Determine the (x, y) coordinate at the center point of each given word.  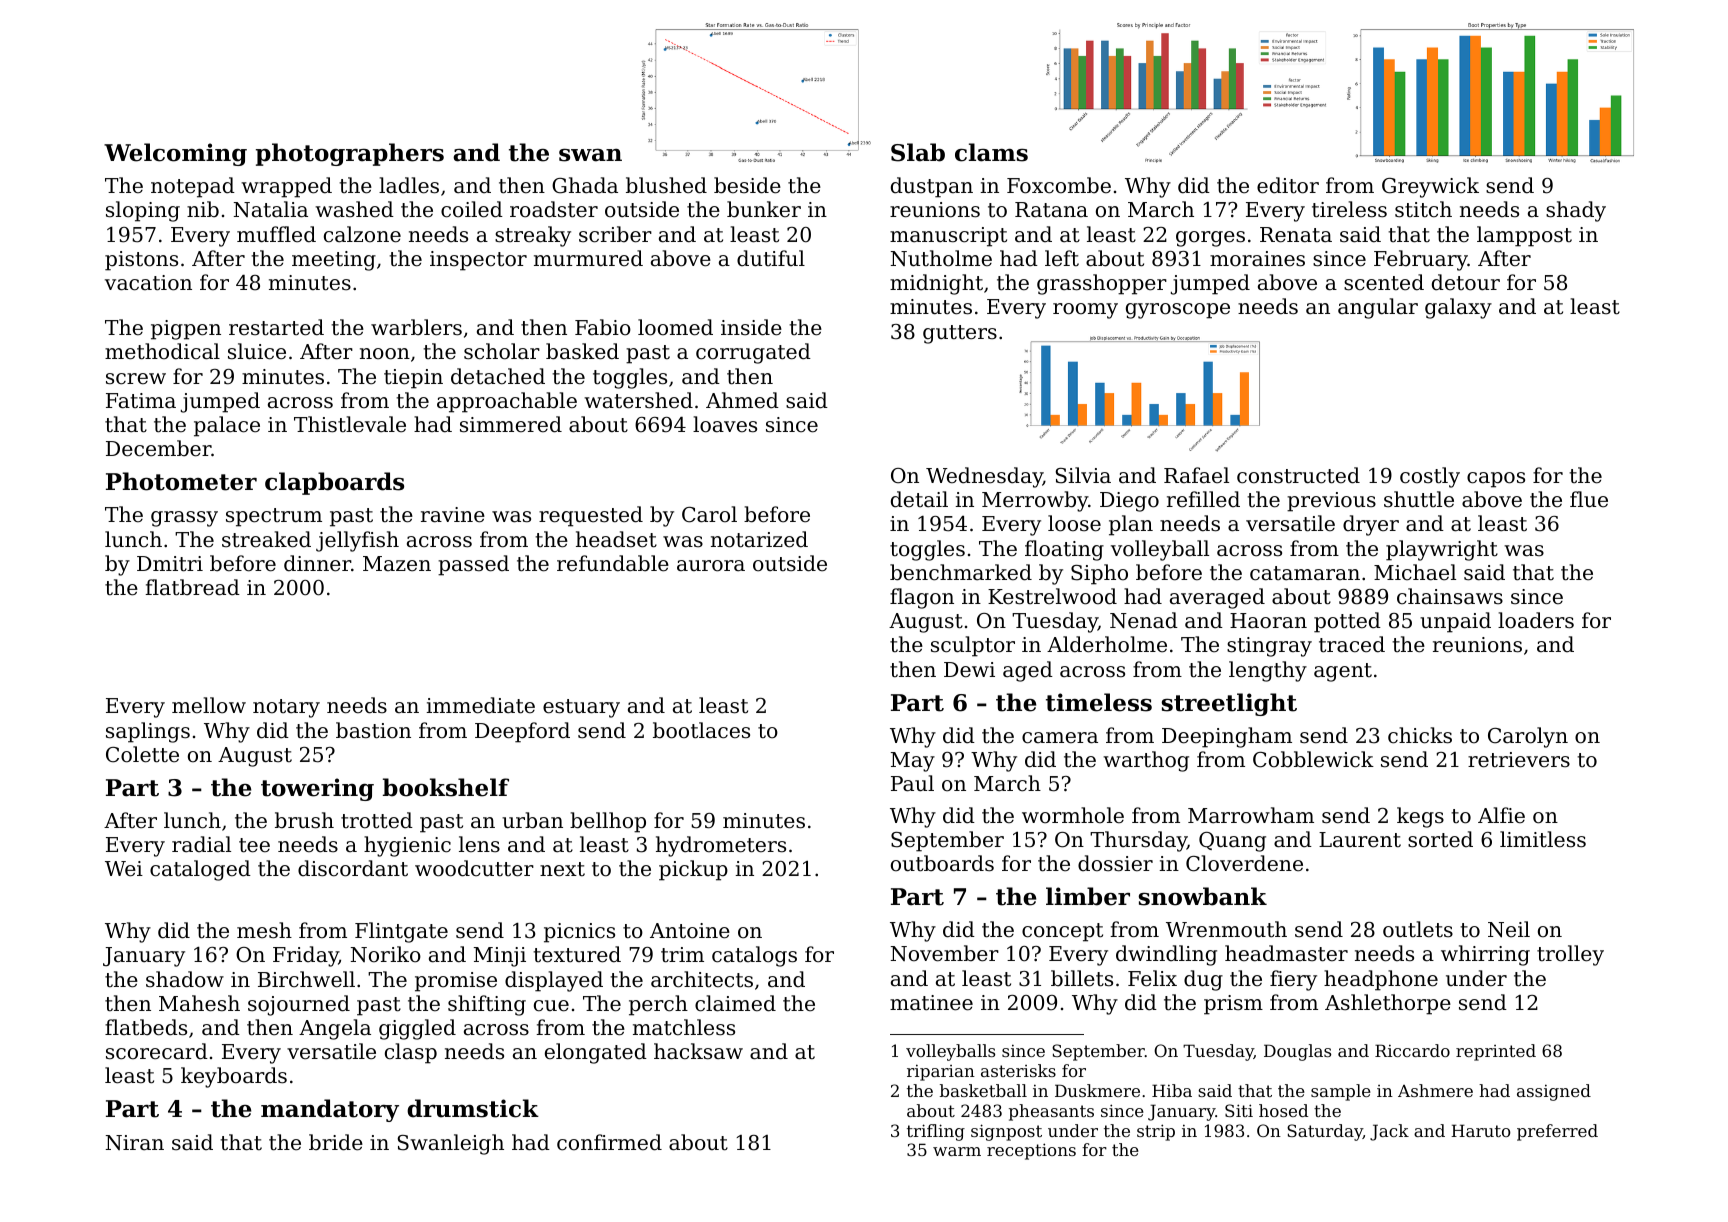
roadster (554, 209)
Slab (918, 152)
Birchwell (306, 979)
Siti (1239, 1110)
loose (1074, 523)
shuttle (1419, 499)
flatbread (192, 587)
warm (957, 1151)
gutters (960, 334)
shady (1576, 211)
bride (336, 1142)
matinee (931, 1003)
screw (136, 379)
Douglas (1297, 1052)
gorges (1210, 239)
